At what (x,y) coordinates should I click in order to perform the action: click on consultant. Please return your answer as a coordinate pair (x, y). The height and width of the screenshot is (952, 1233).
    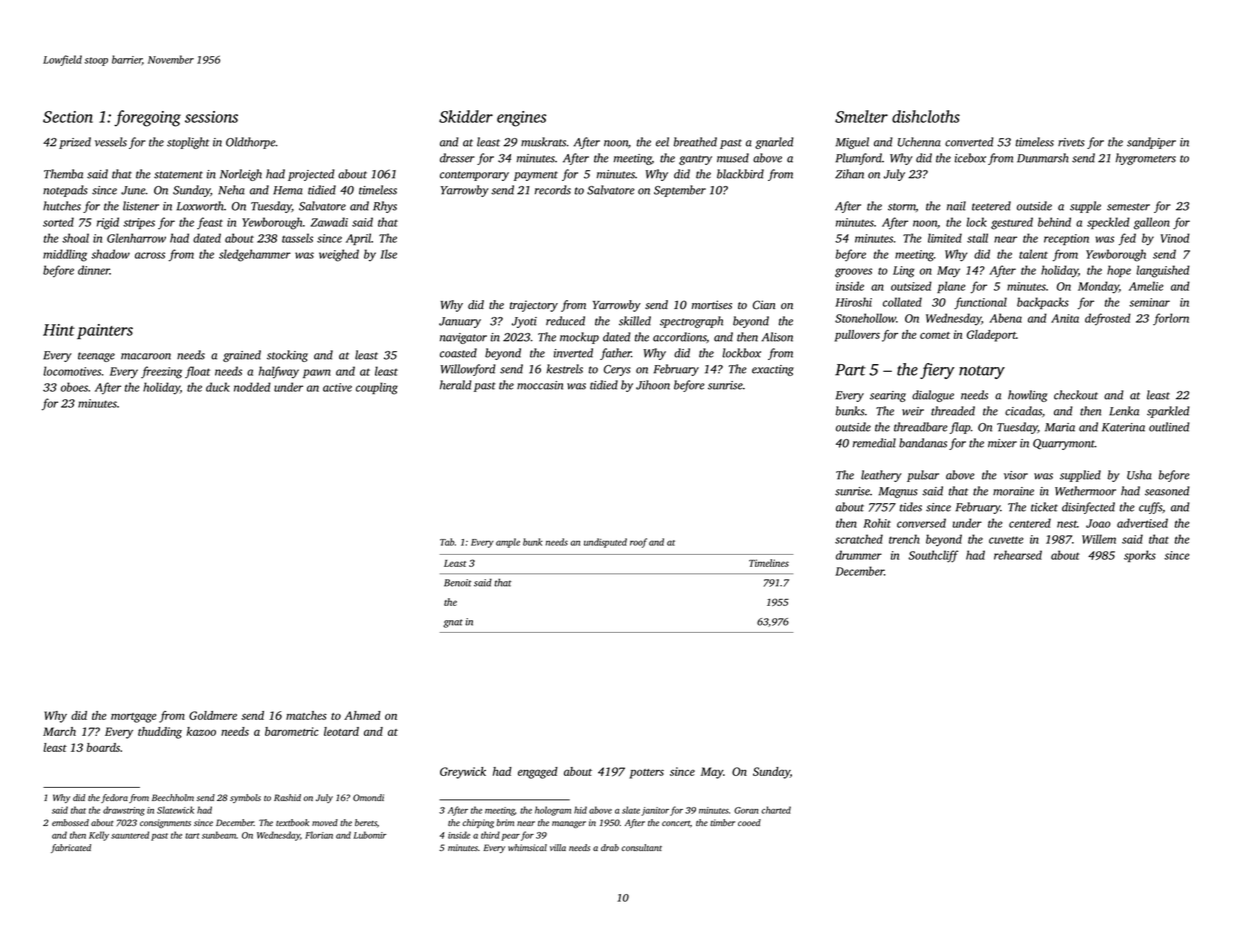
    Looking at the image, I should click on (641, 847).
